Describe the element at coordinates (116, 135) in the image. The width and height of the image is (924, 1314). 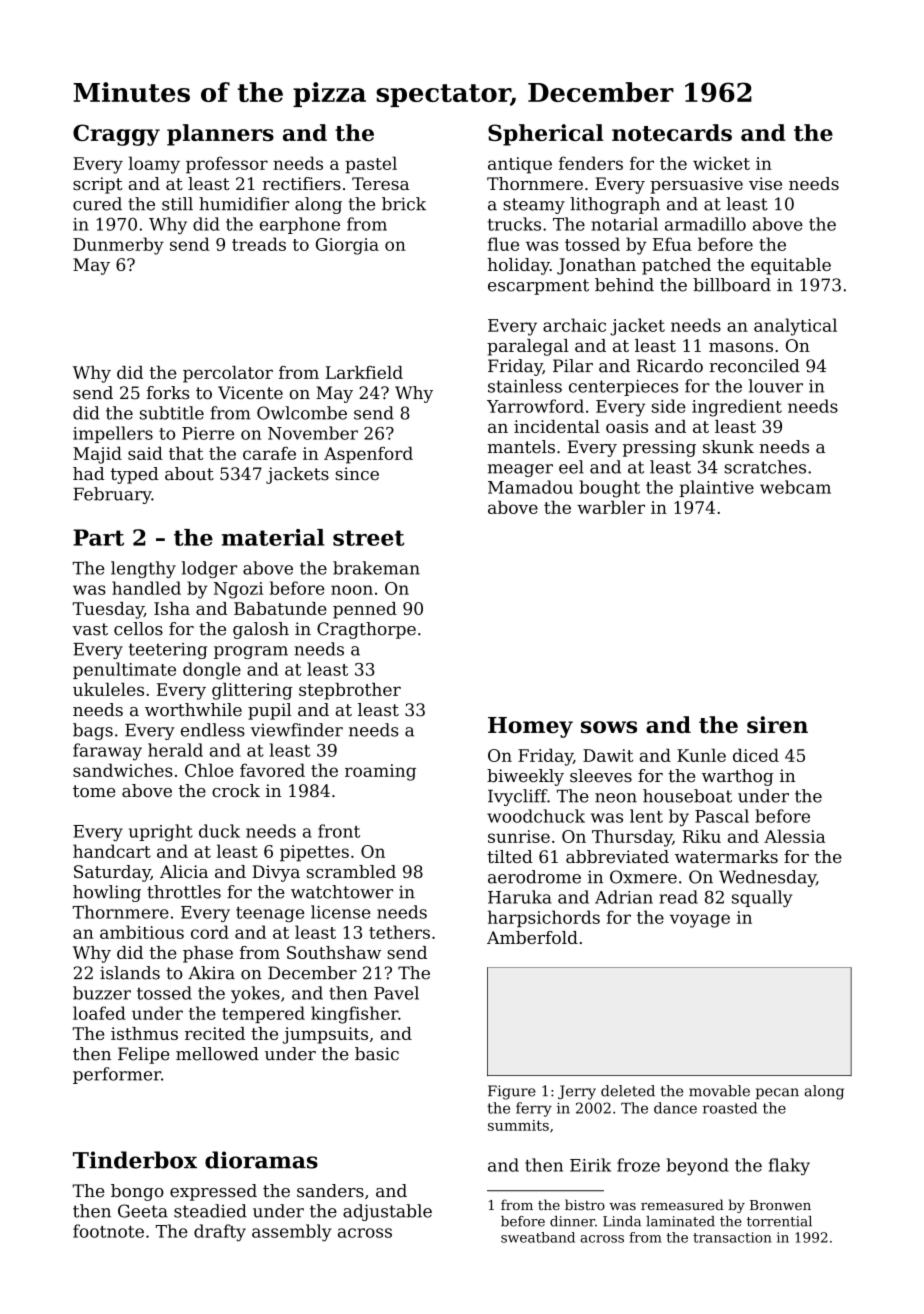
I see `Craggy` at that location.
